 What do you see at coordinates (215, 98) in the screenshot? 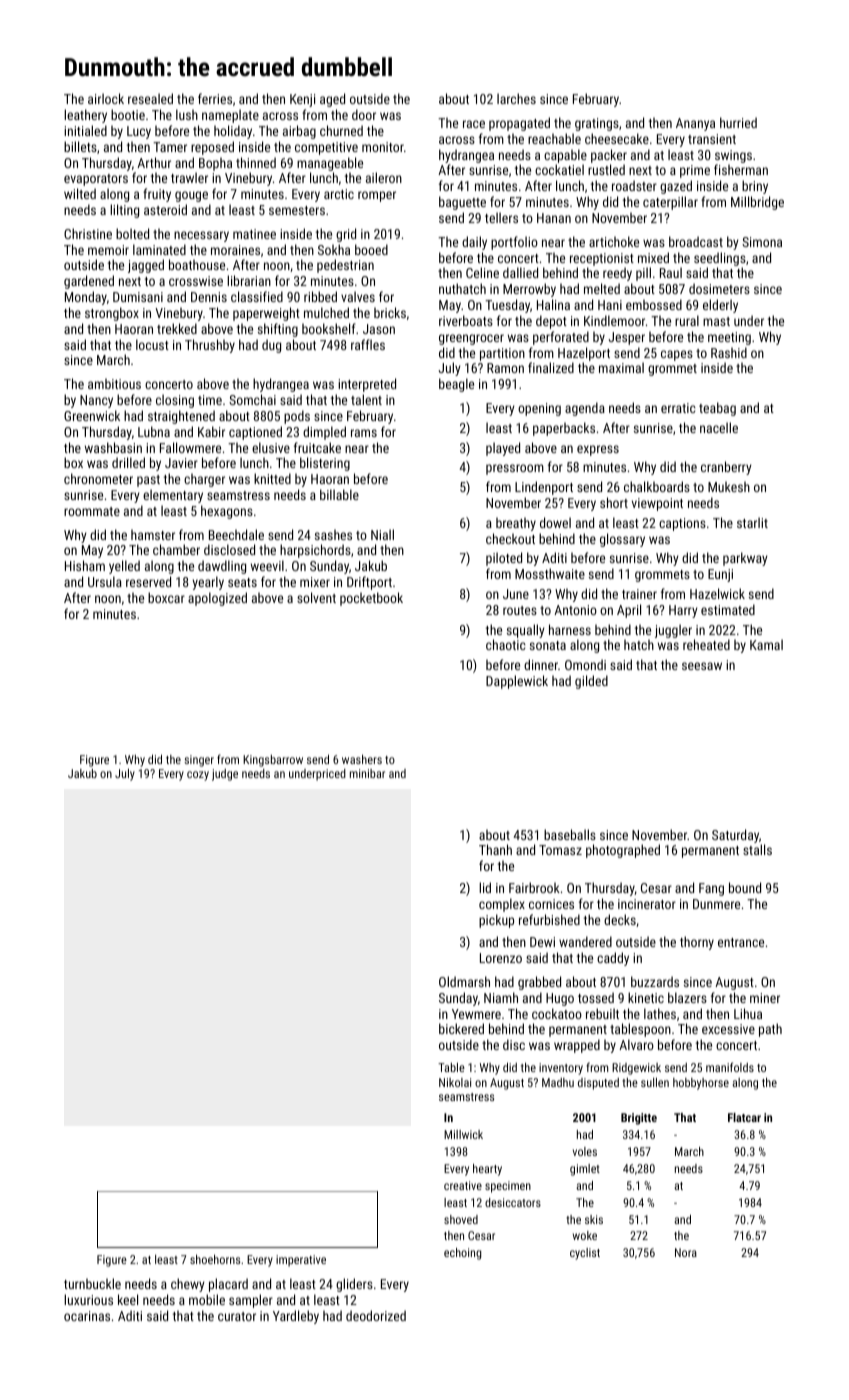
I see `ferries` at bounding box center [215, 98].
